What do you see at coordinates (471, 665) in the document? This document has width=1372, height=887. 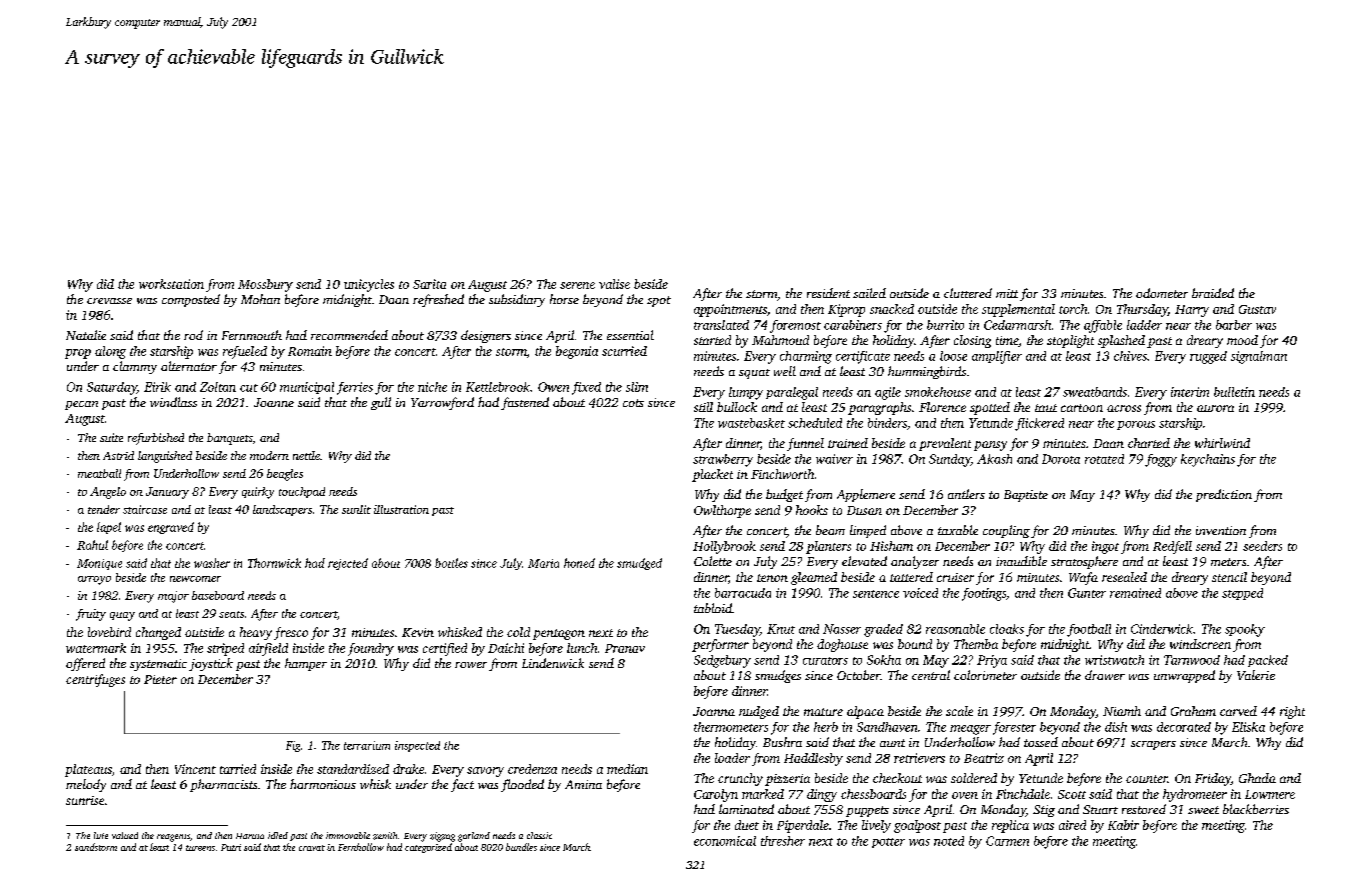 I see `rower` at bounding box center [471, 665].
